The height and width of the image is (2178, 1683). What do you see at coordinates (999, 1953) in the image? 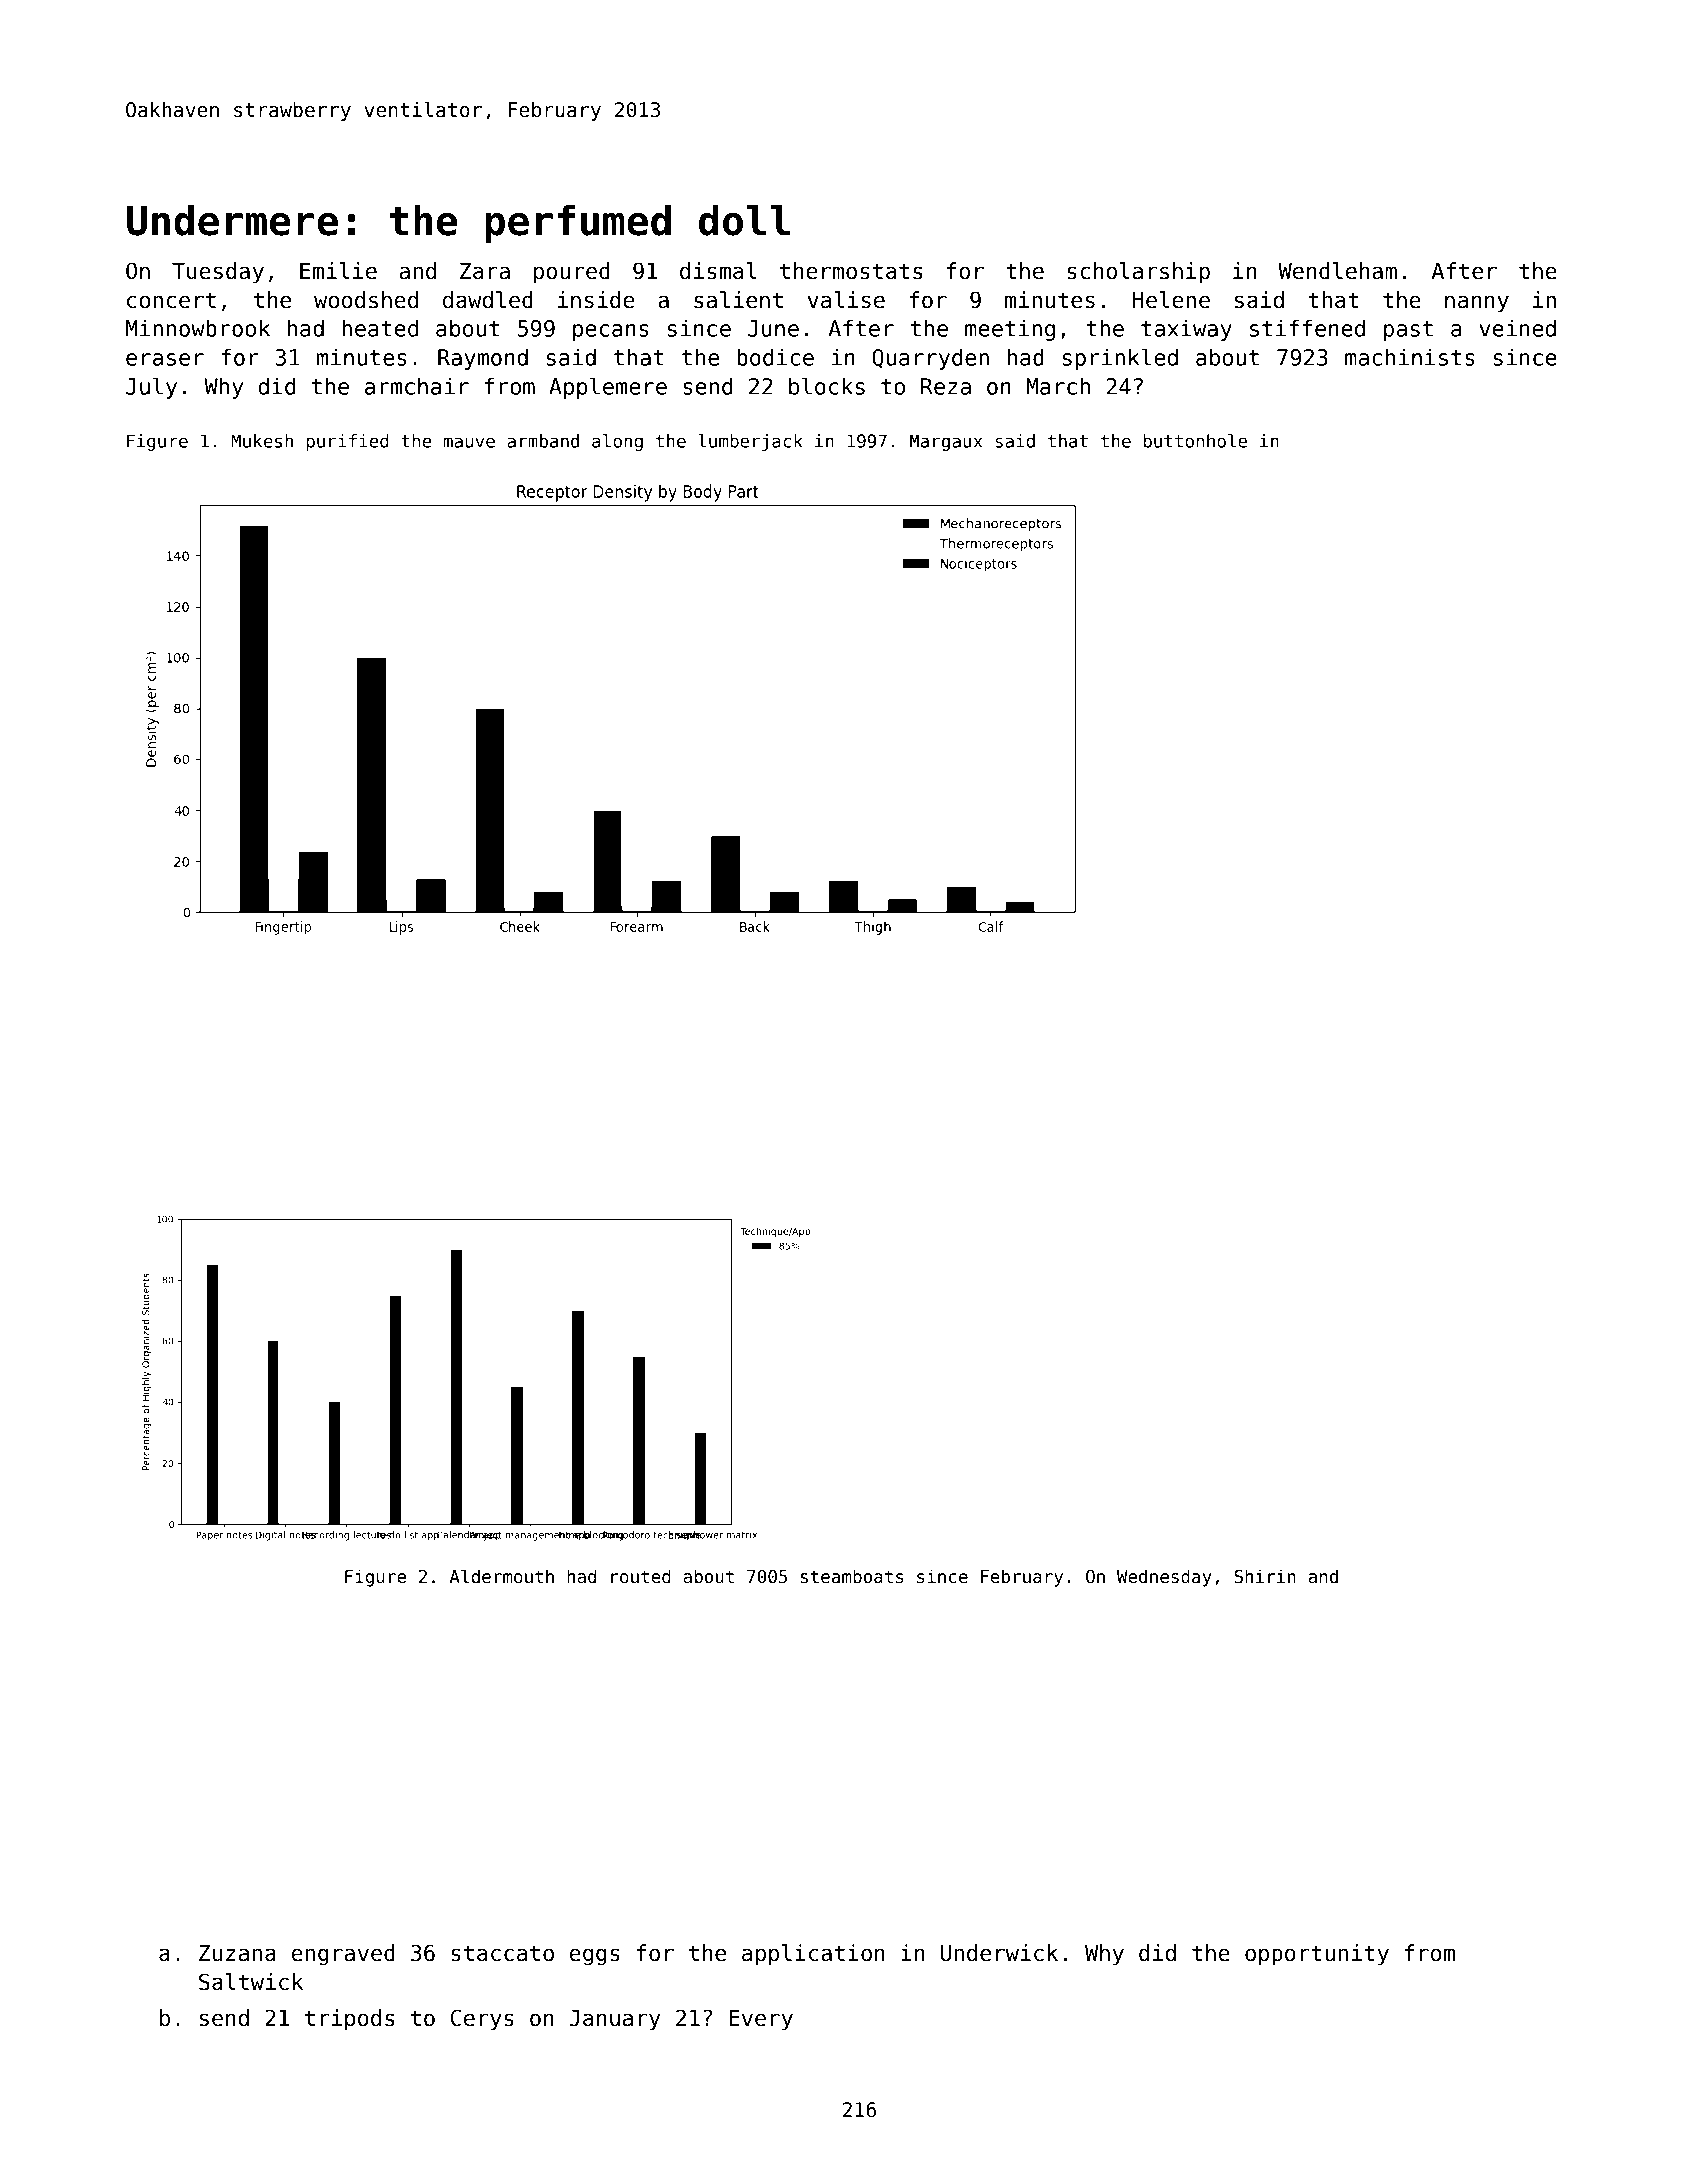
I see `Underwick` at bounding box center [999, 1953].
